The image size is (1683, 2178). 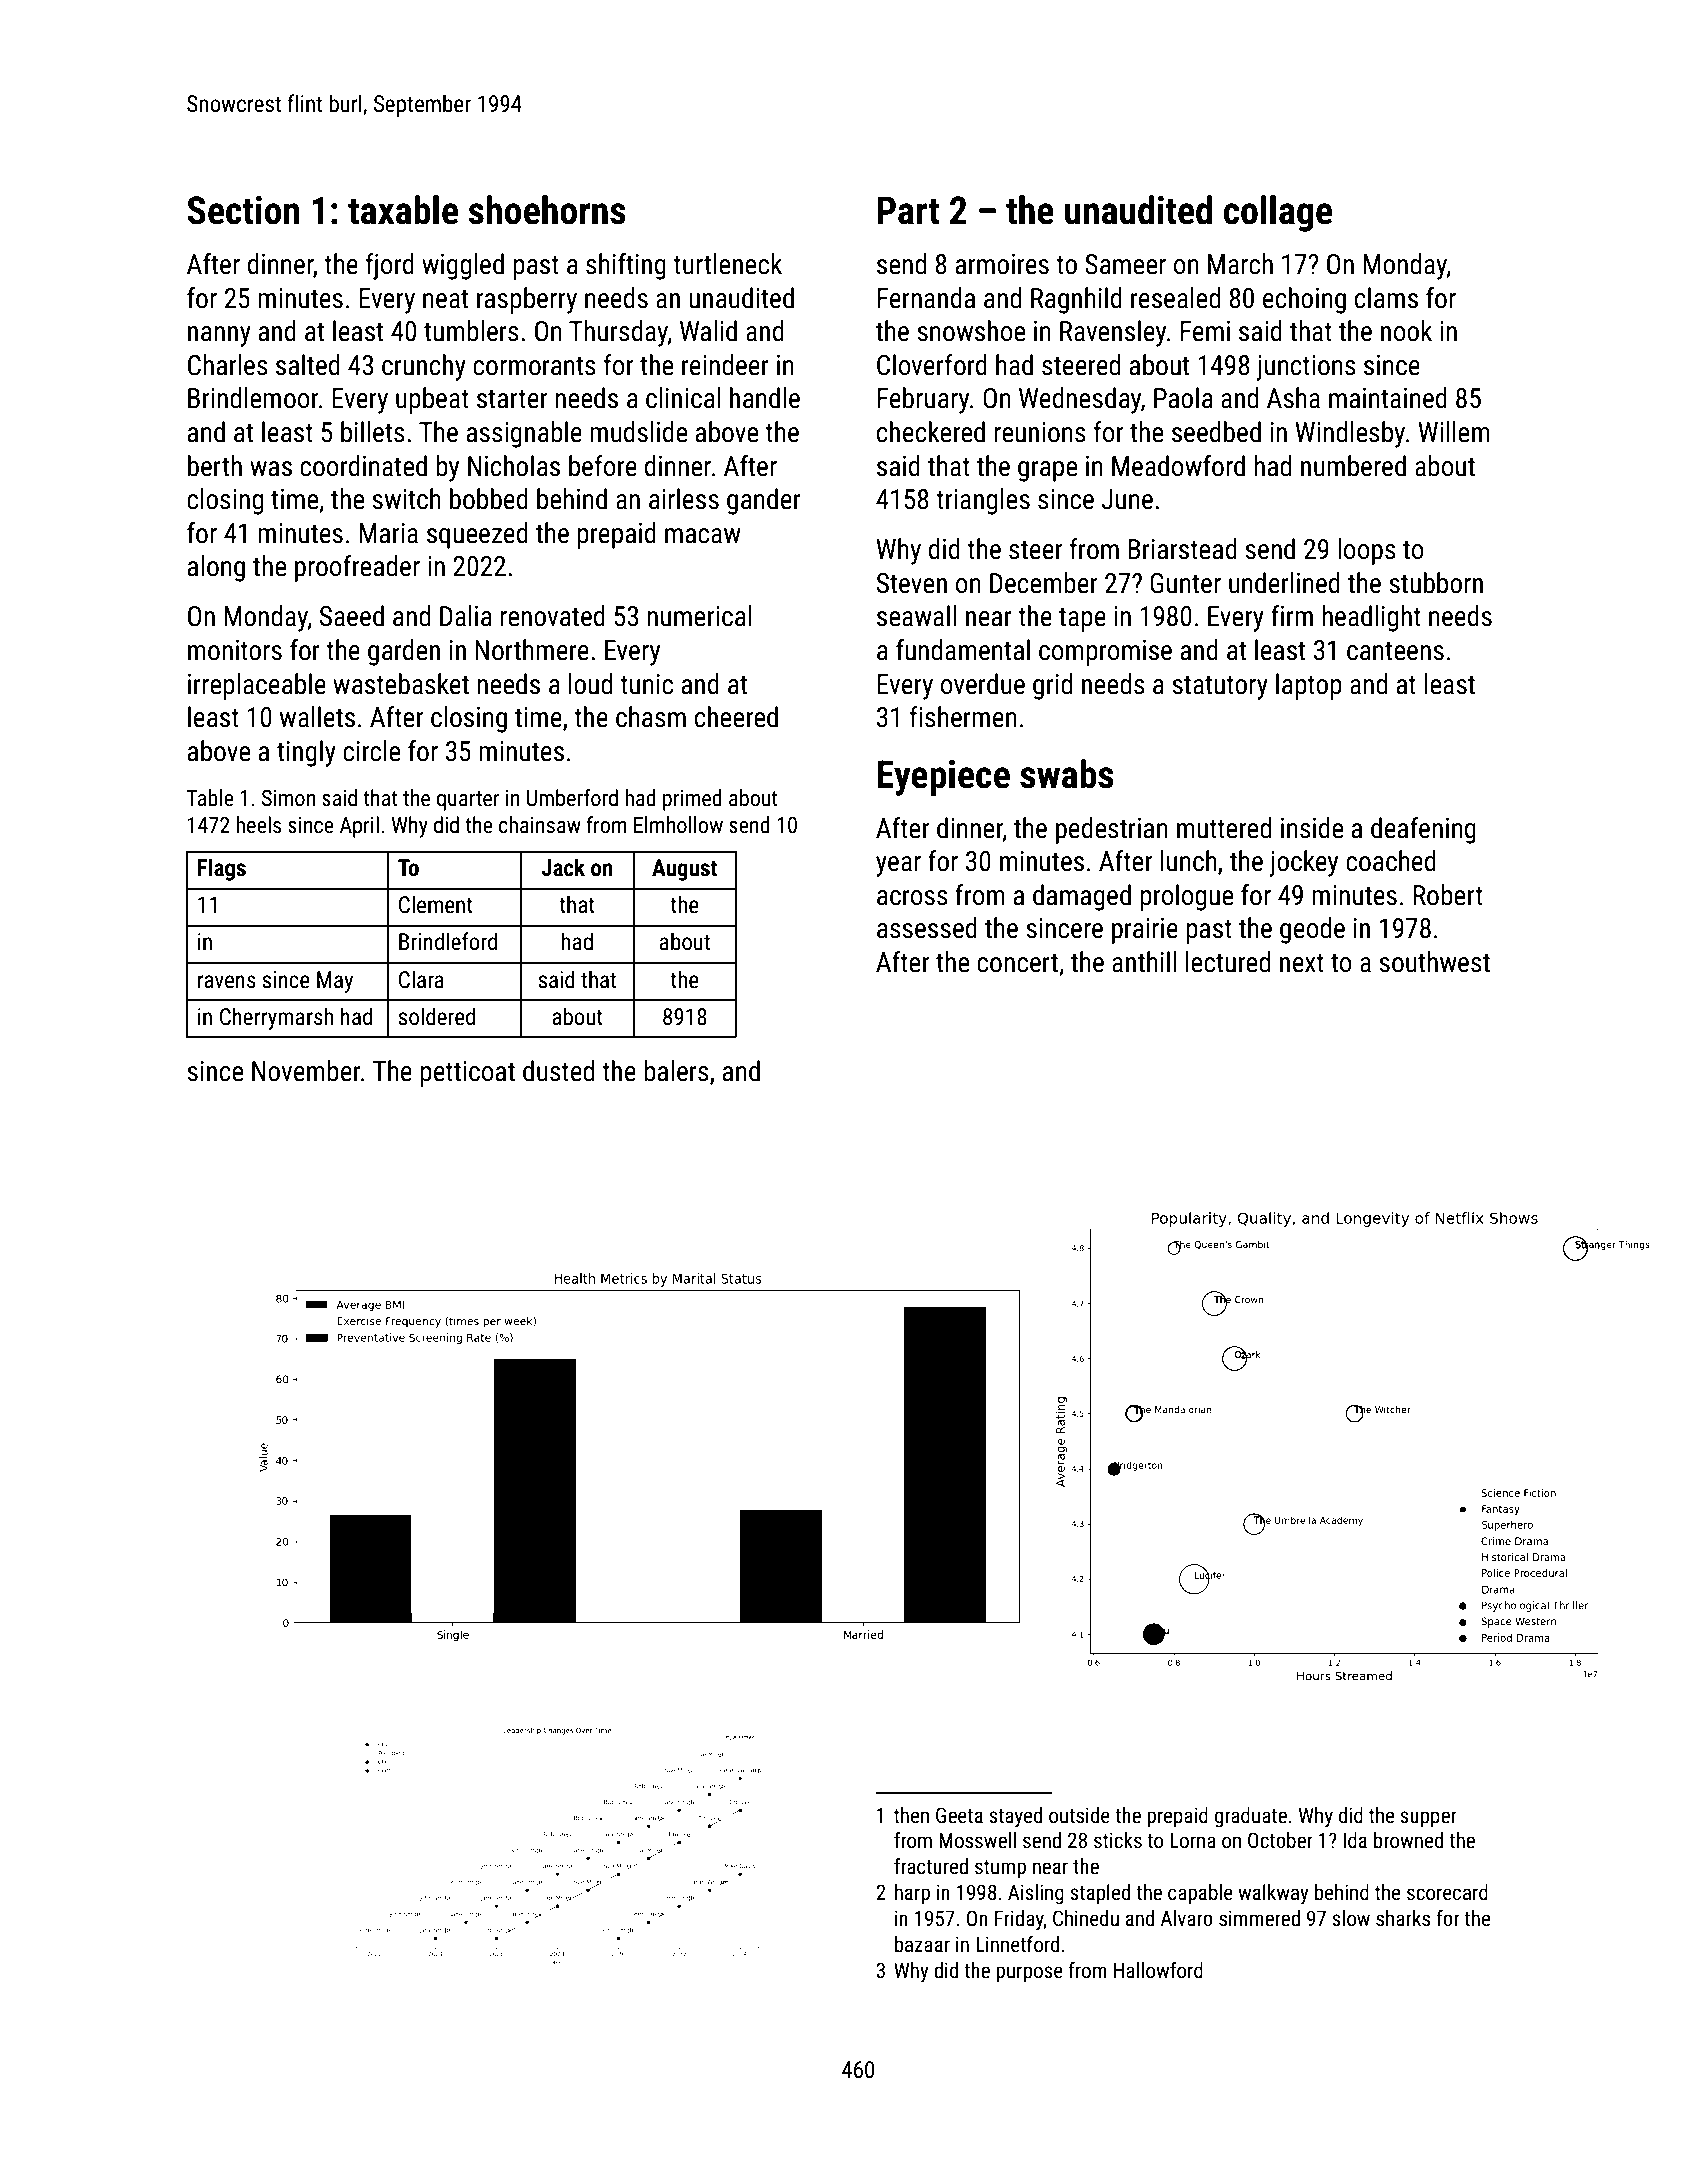 What do you see at coordinates (922, 1944) in the screenshot?
I see `bazaar` at bounding box center [922, 1944].
